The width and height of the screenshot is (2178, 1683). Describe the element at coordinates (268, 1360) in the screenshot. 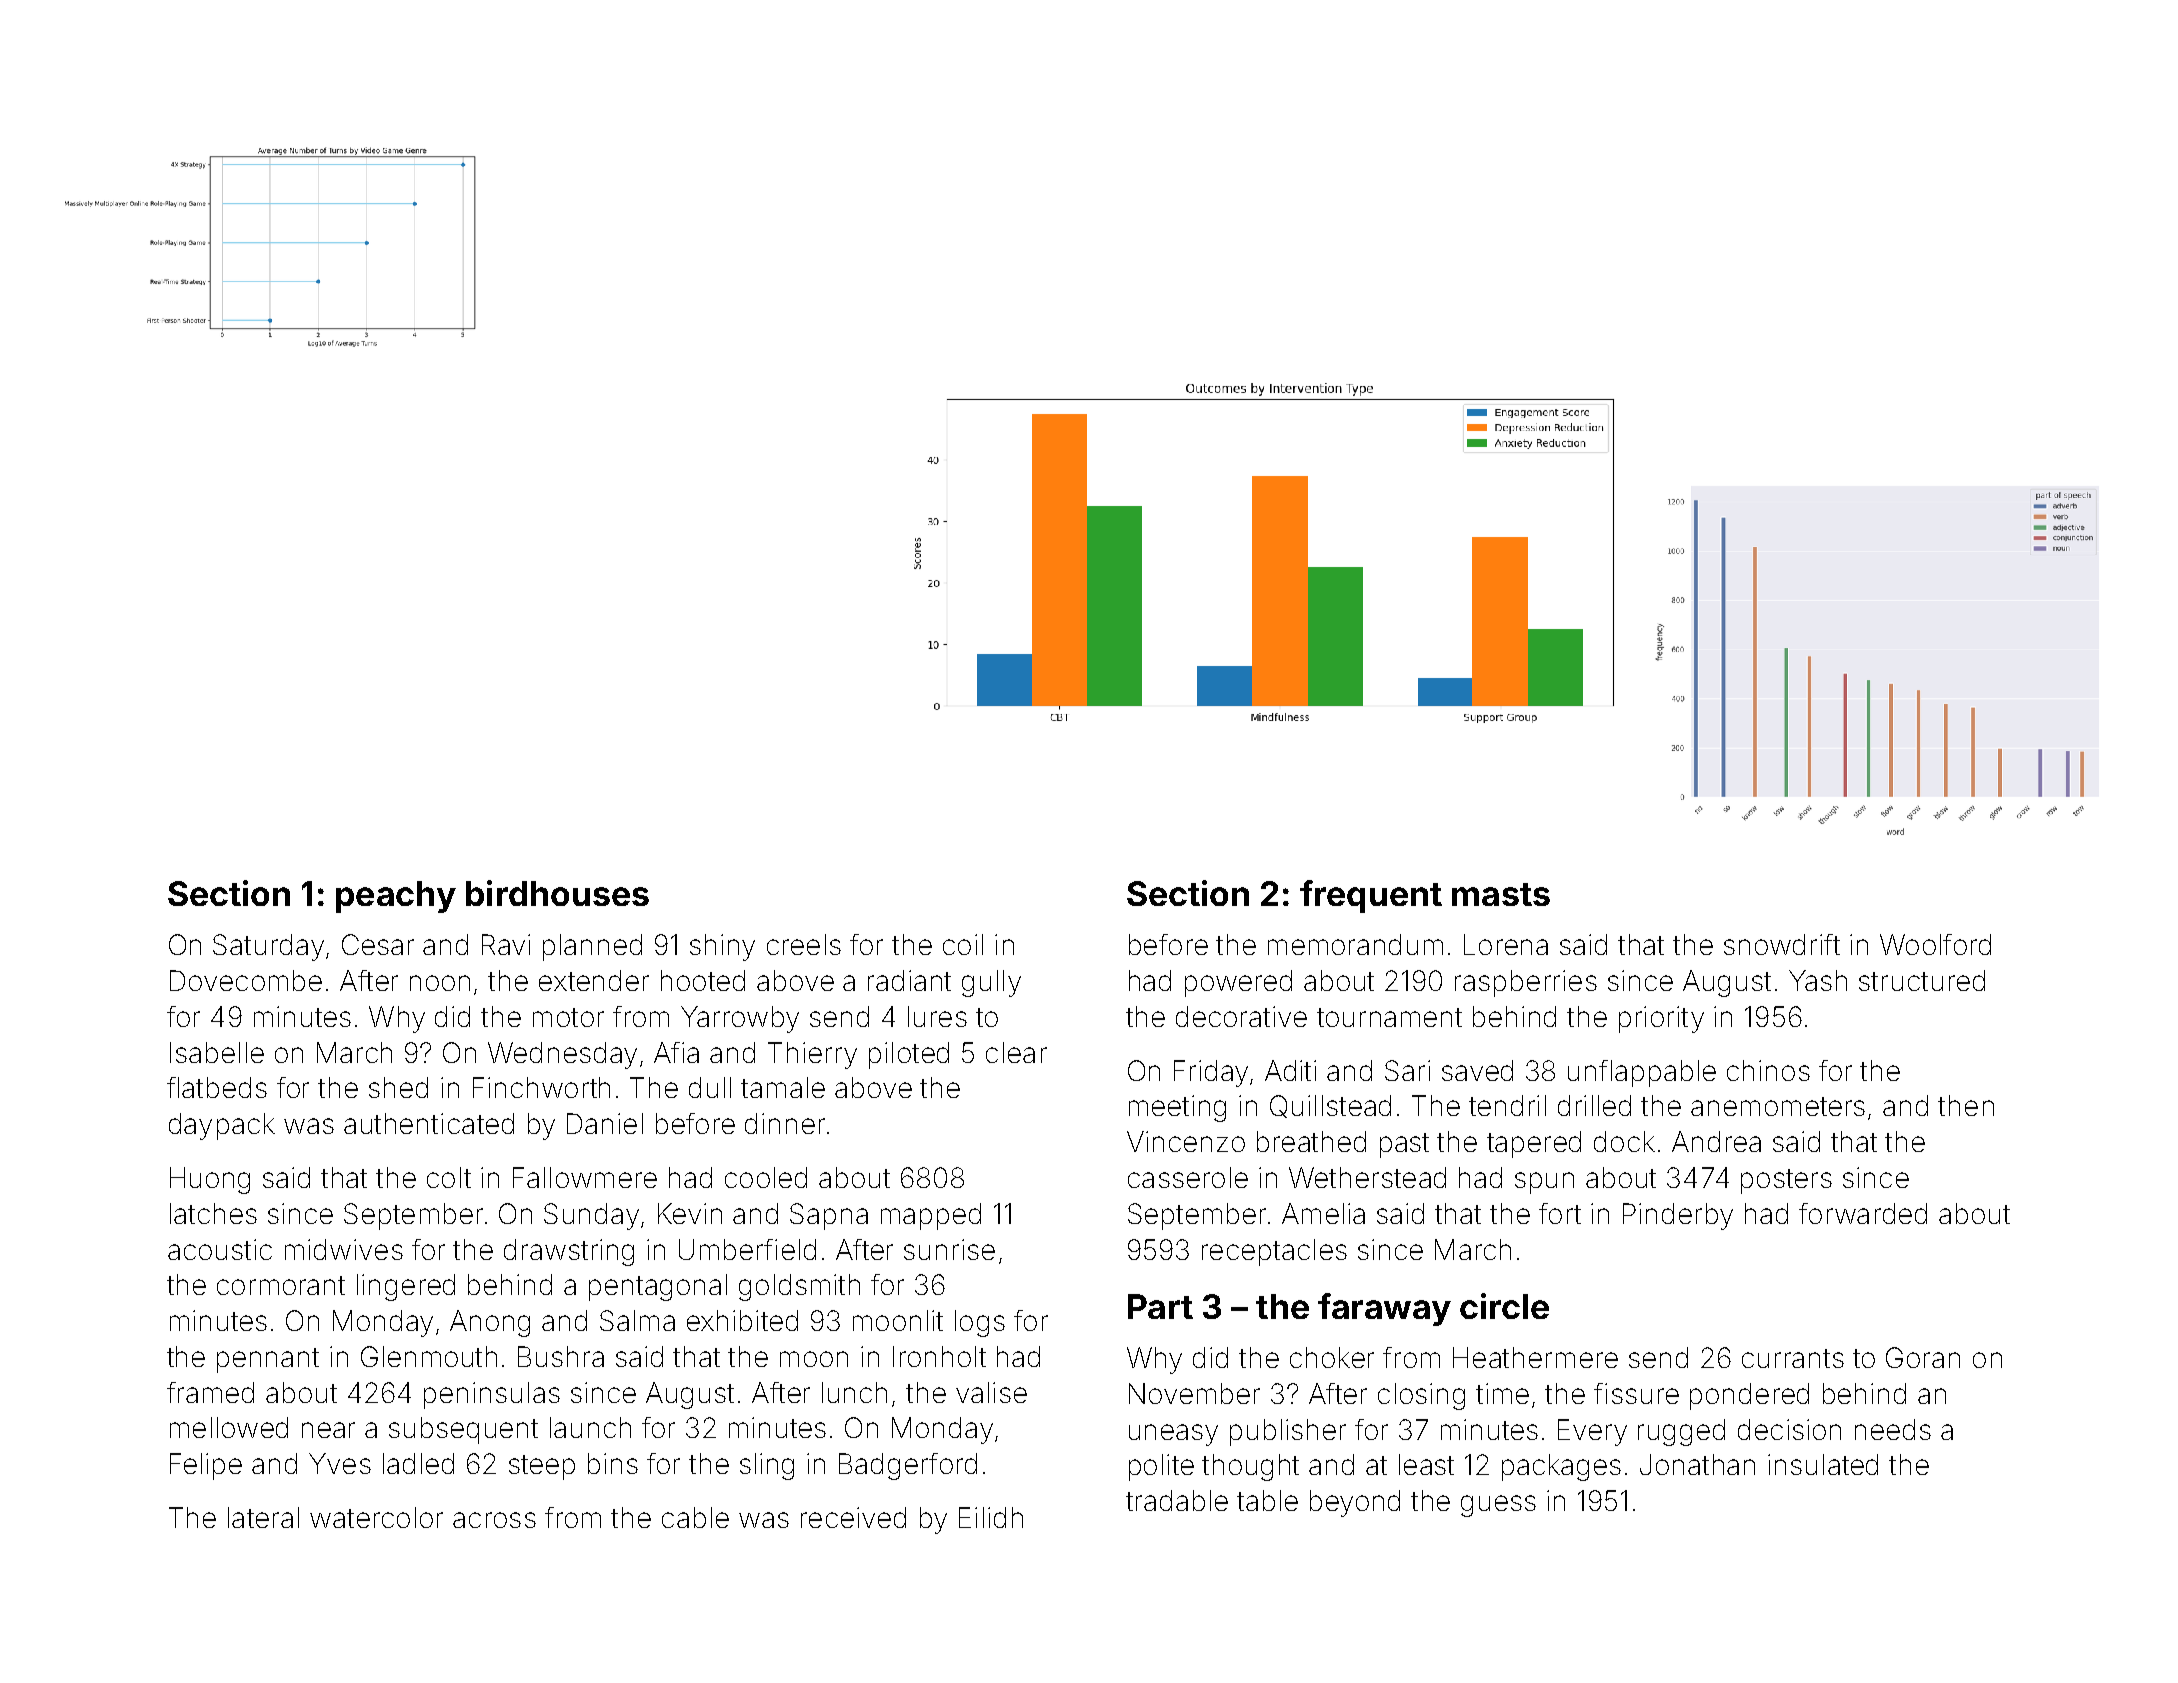

I see `pennant` at that location.
